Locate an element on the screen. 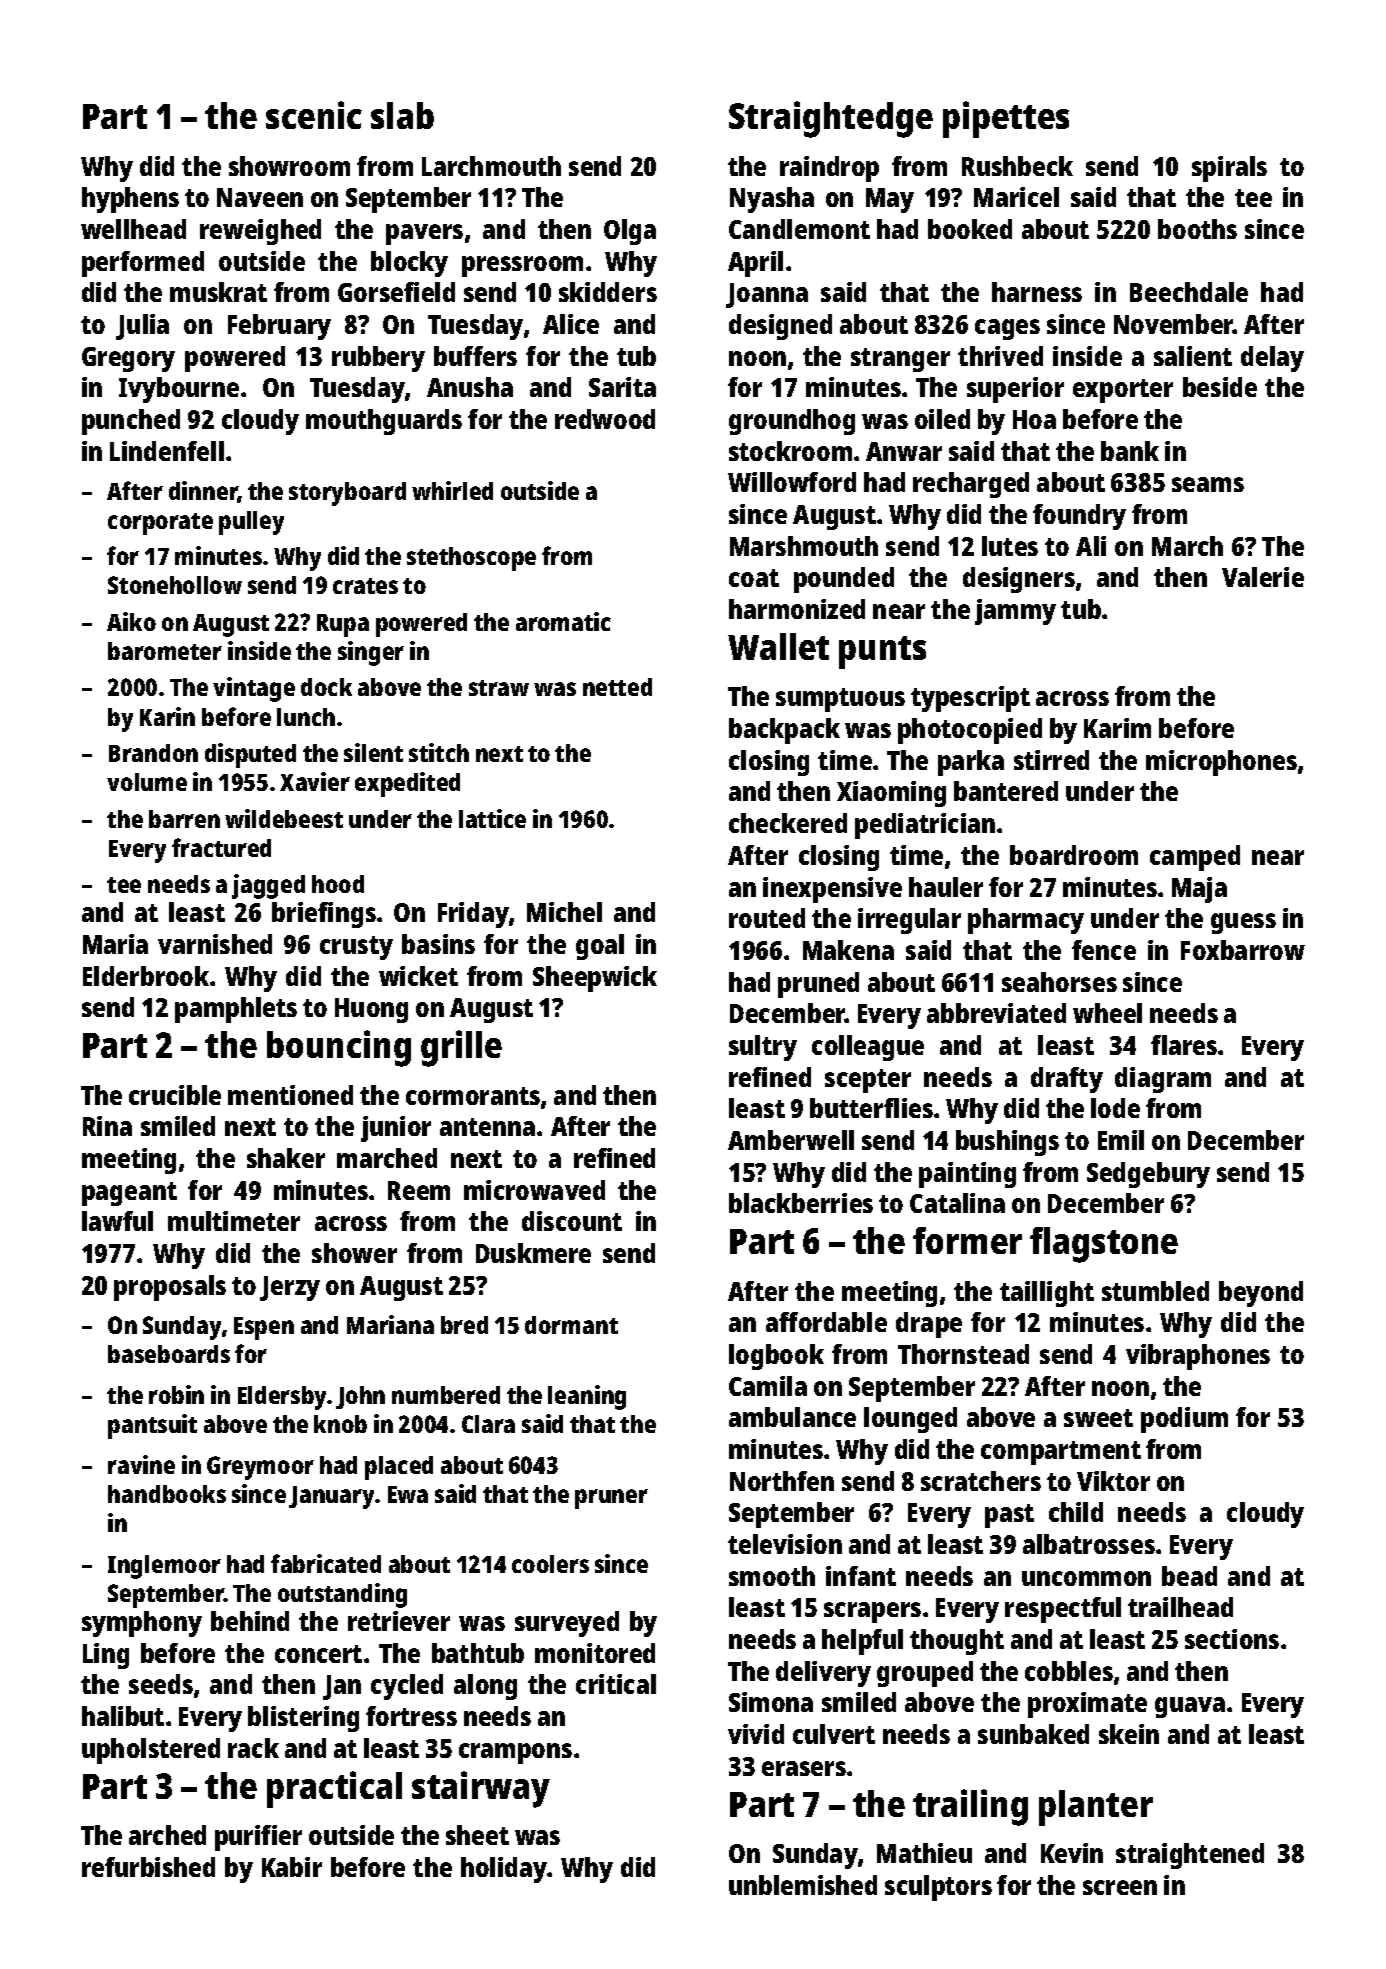 Image resolution: width=1386 pixels, height=1969 pixels. Sedgebury is located at coordinates (1148, 1175).
